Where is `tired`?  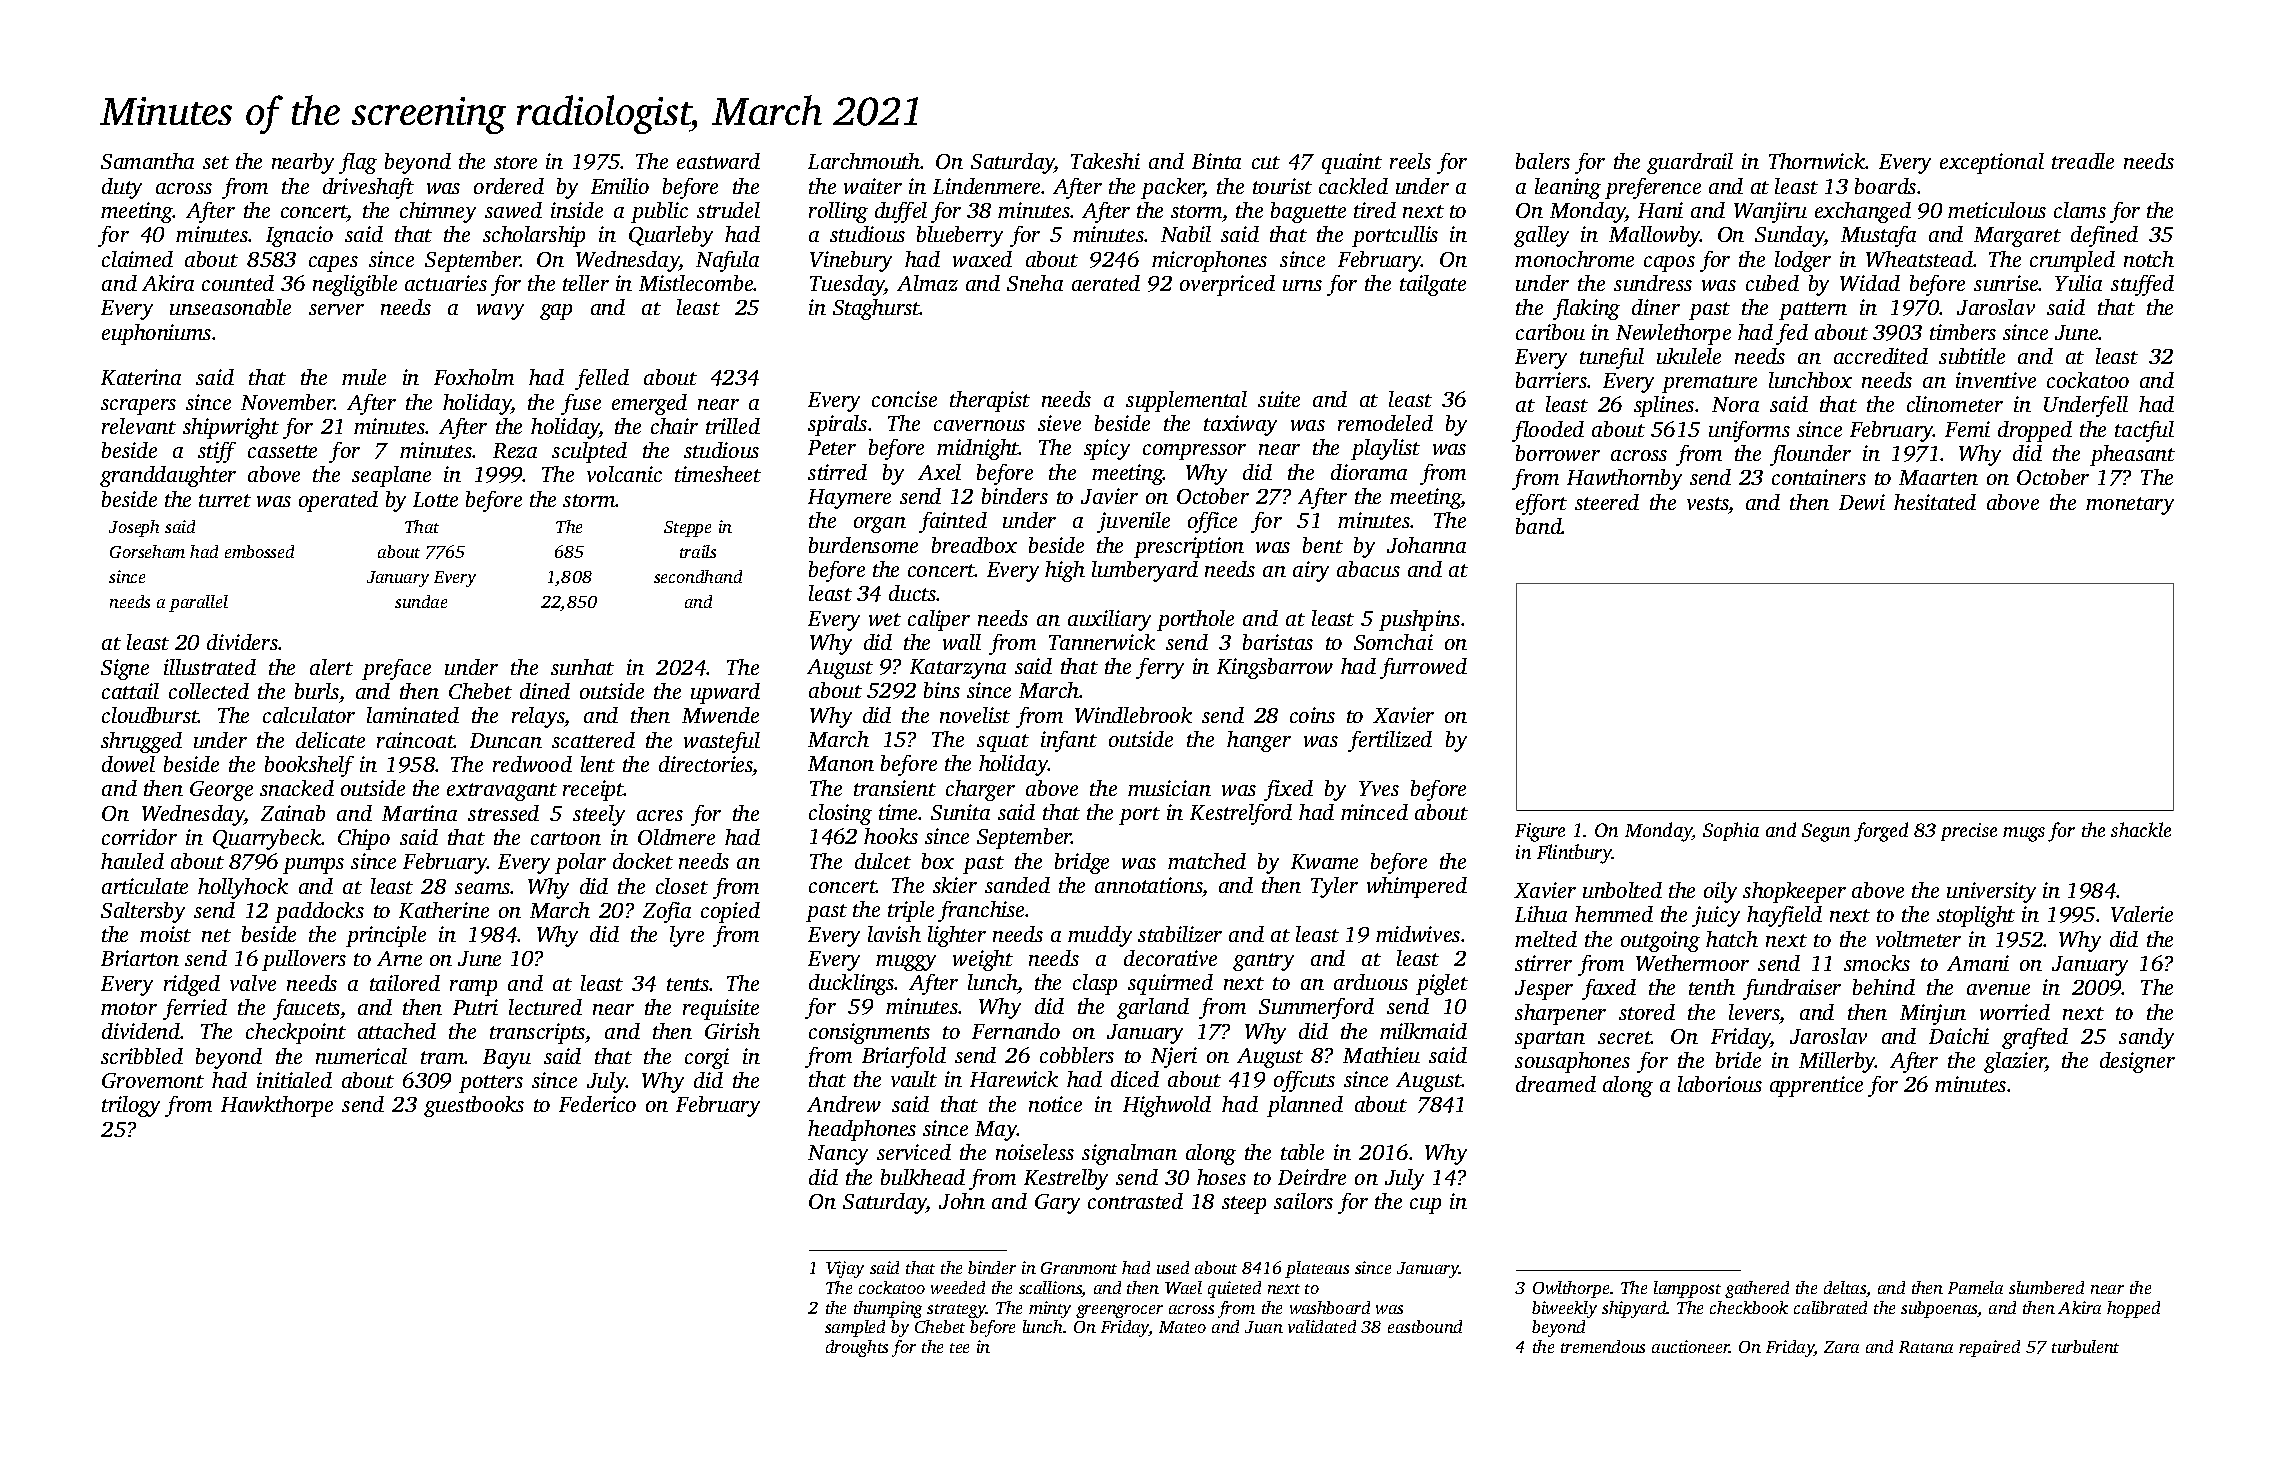
tired is located at coordinates (1375, 210).
